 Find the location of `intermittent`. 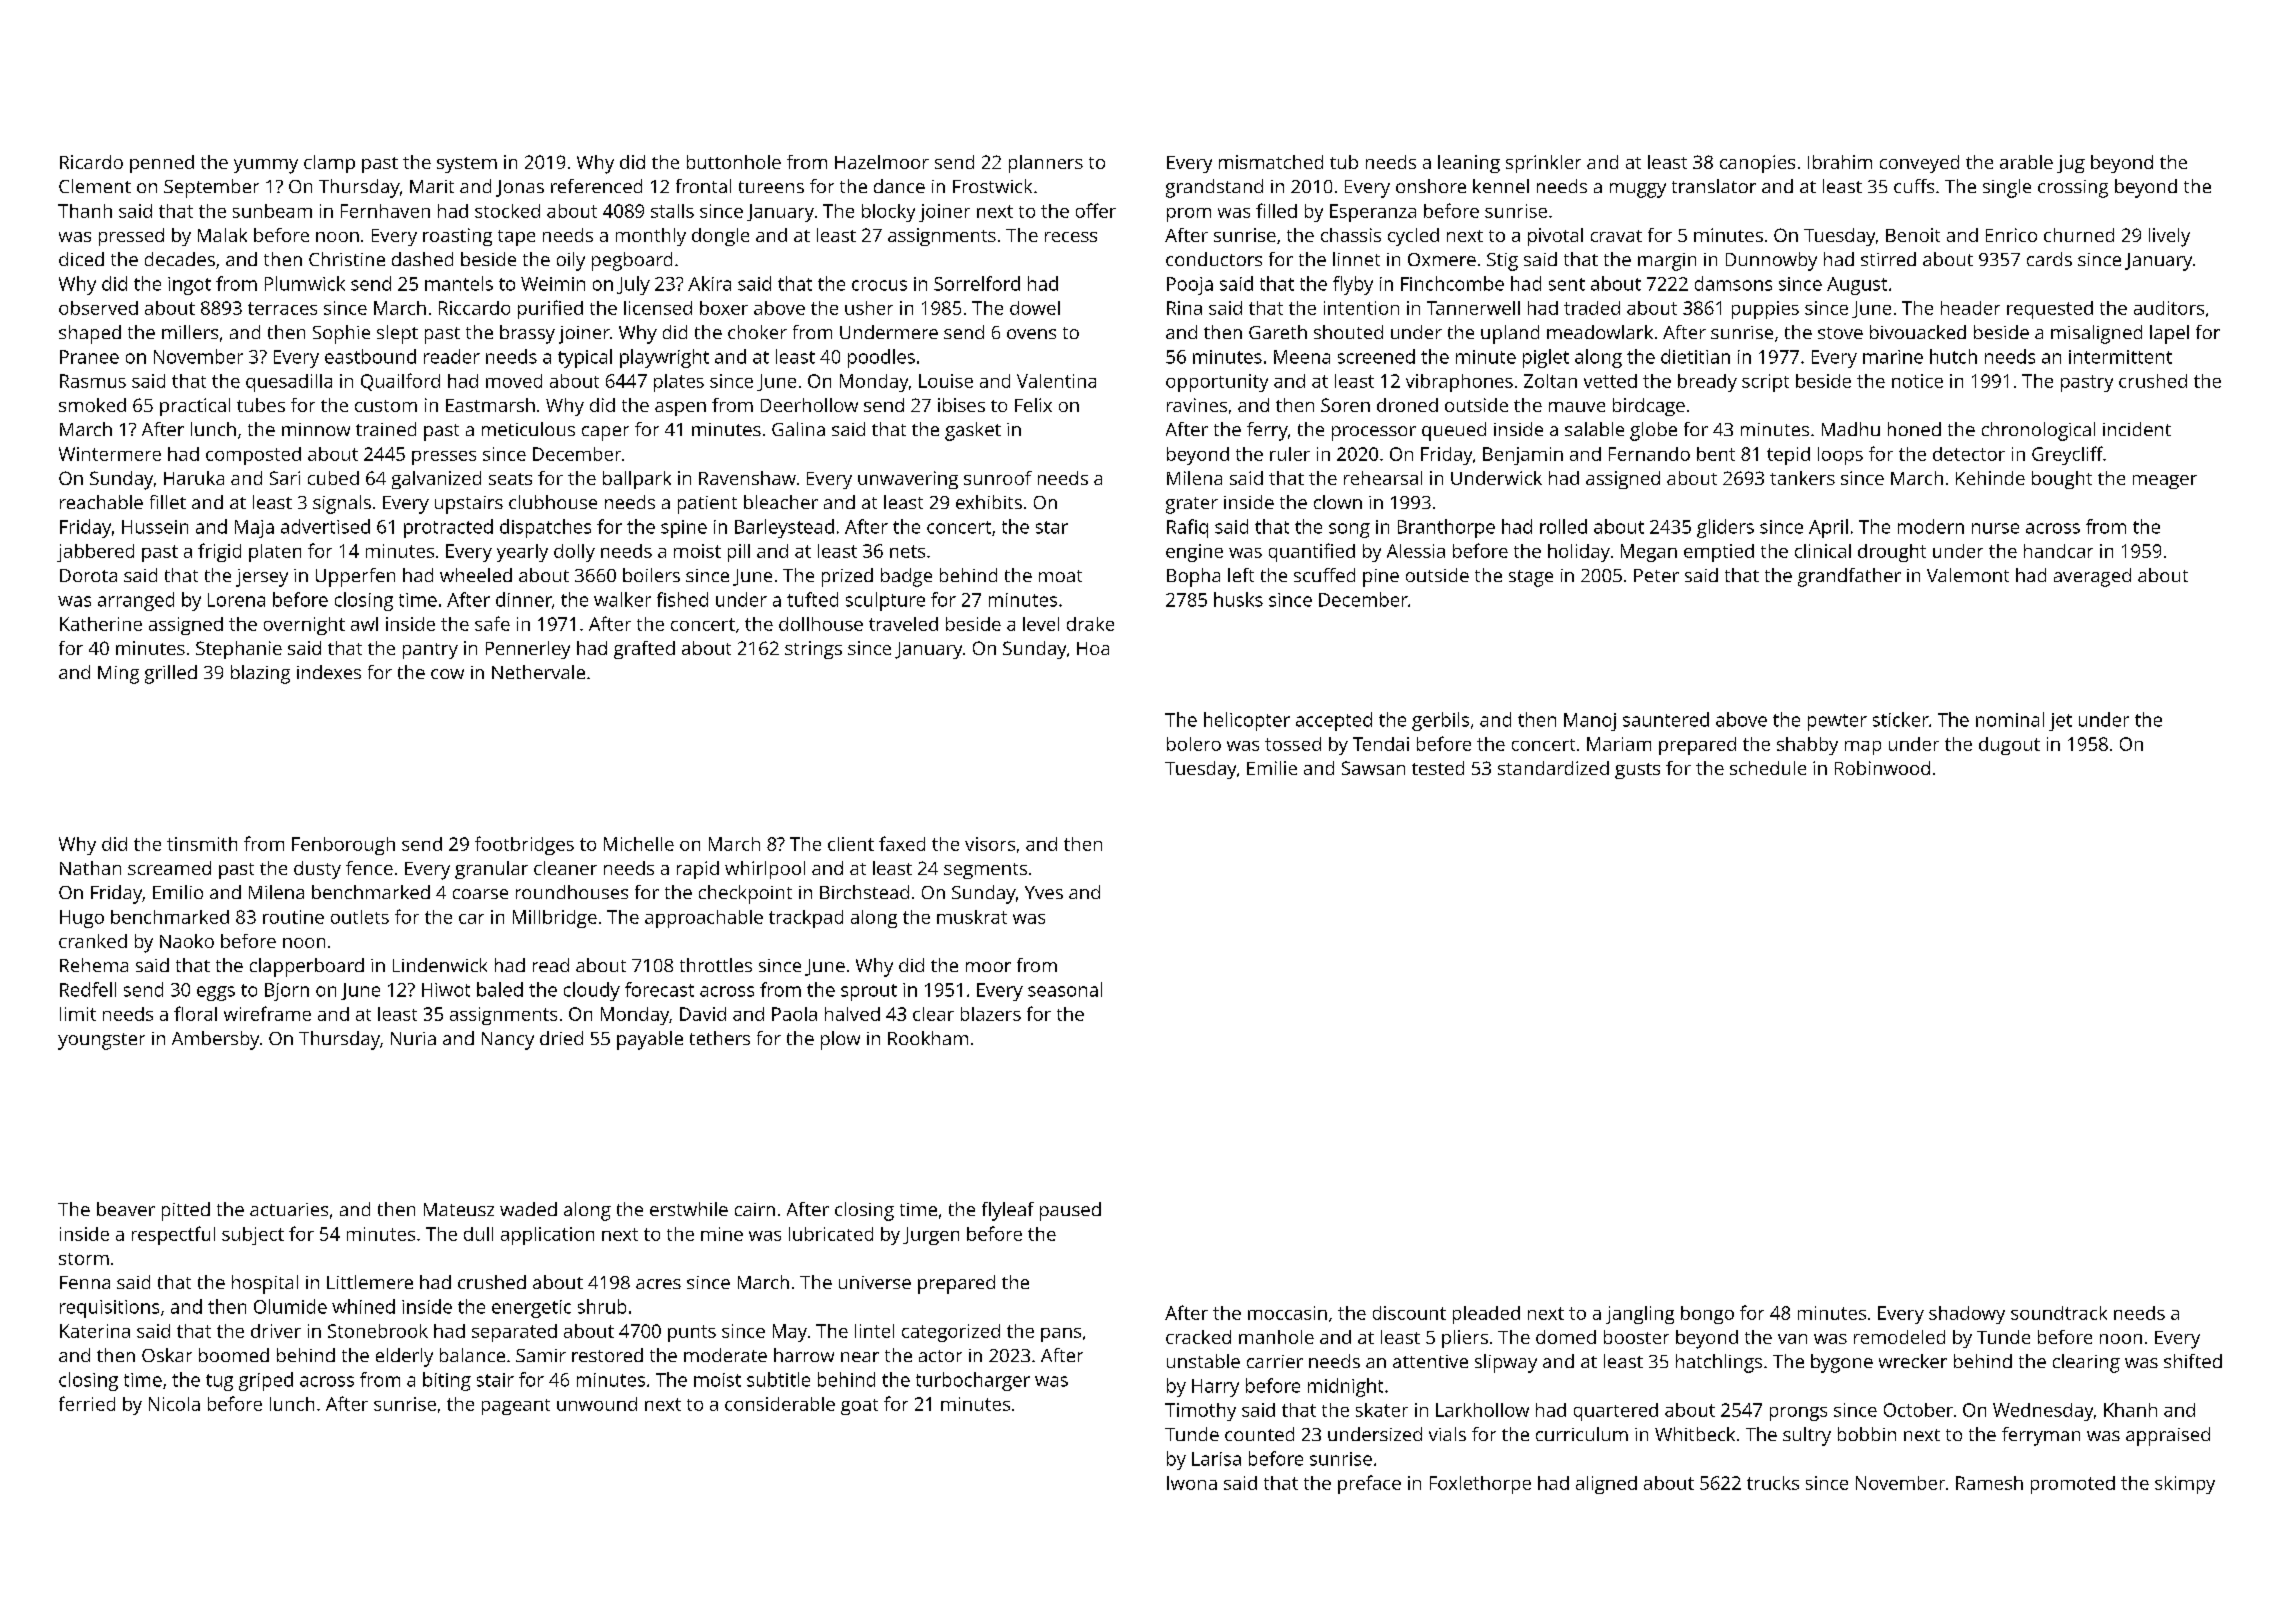

intermittent is located at coordinates (2120, 357).
